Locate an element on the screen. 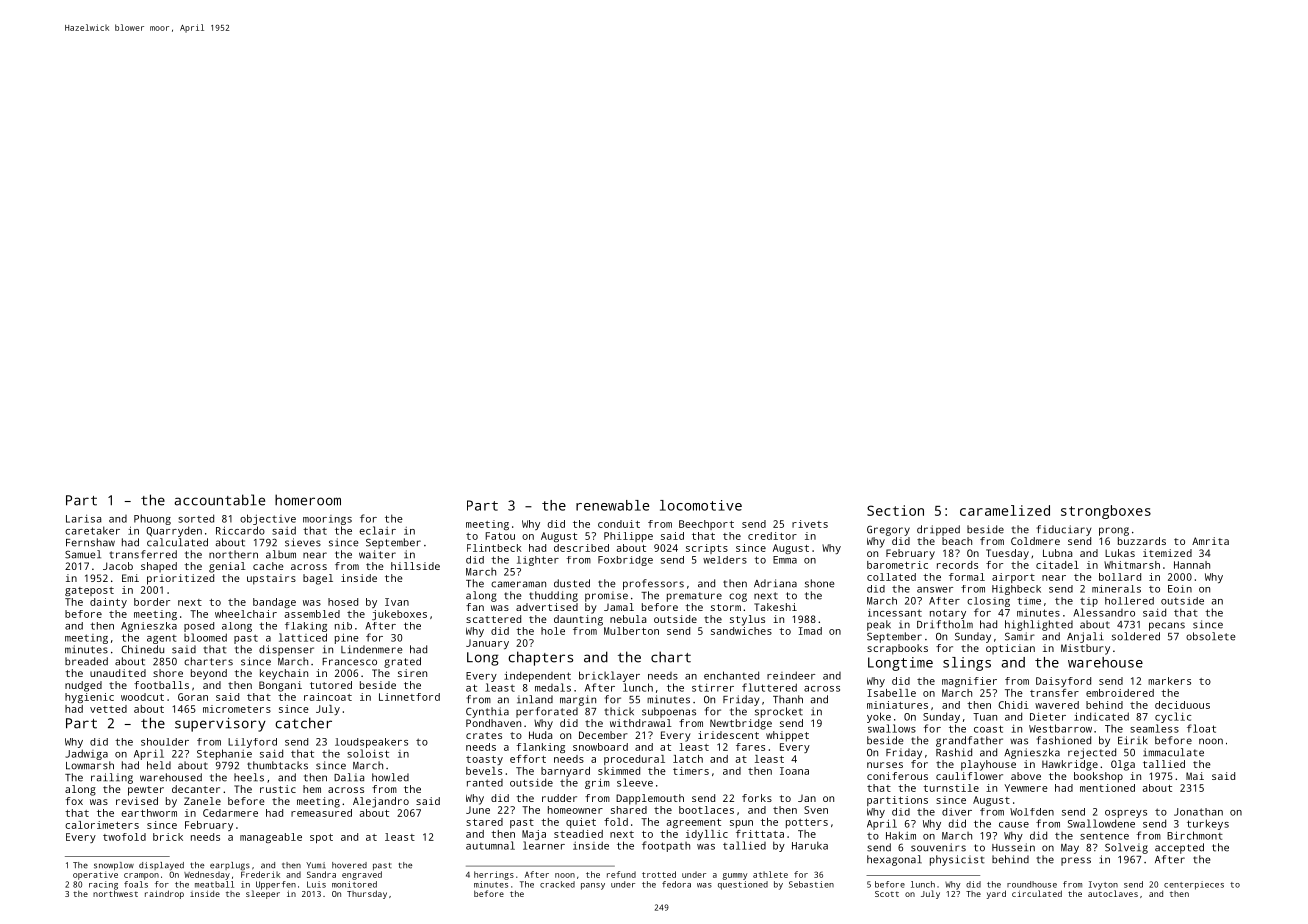  northwest is located at coordinates (115, 893).
